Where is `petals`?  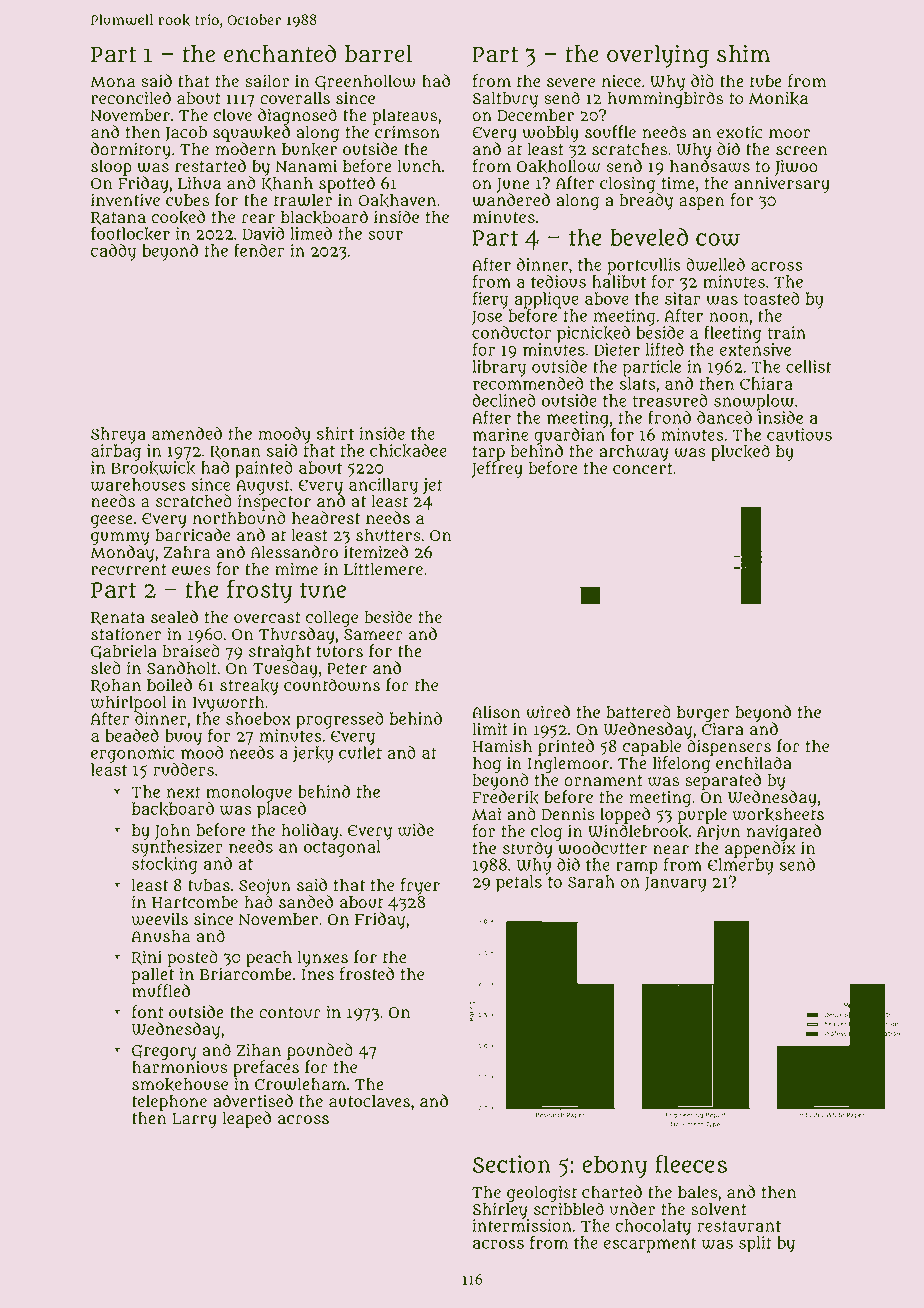 petals is located at coordinates (519, 883).
